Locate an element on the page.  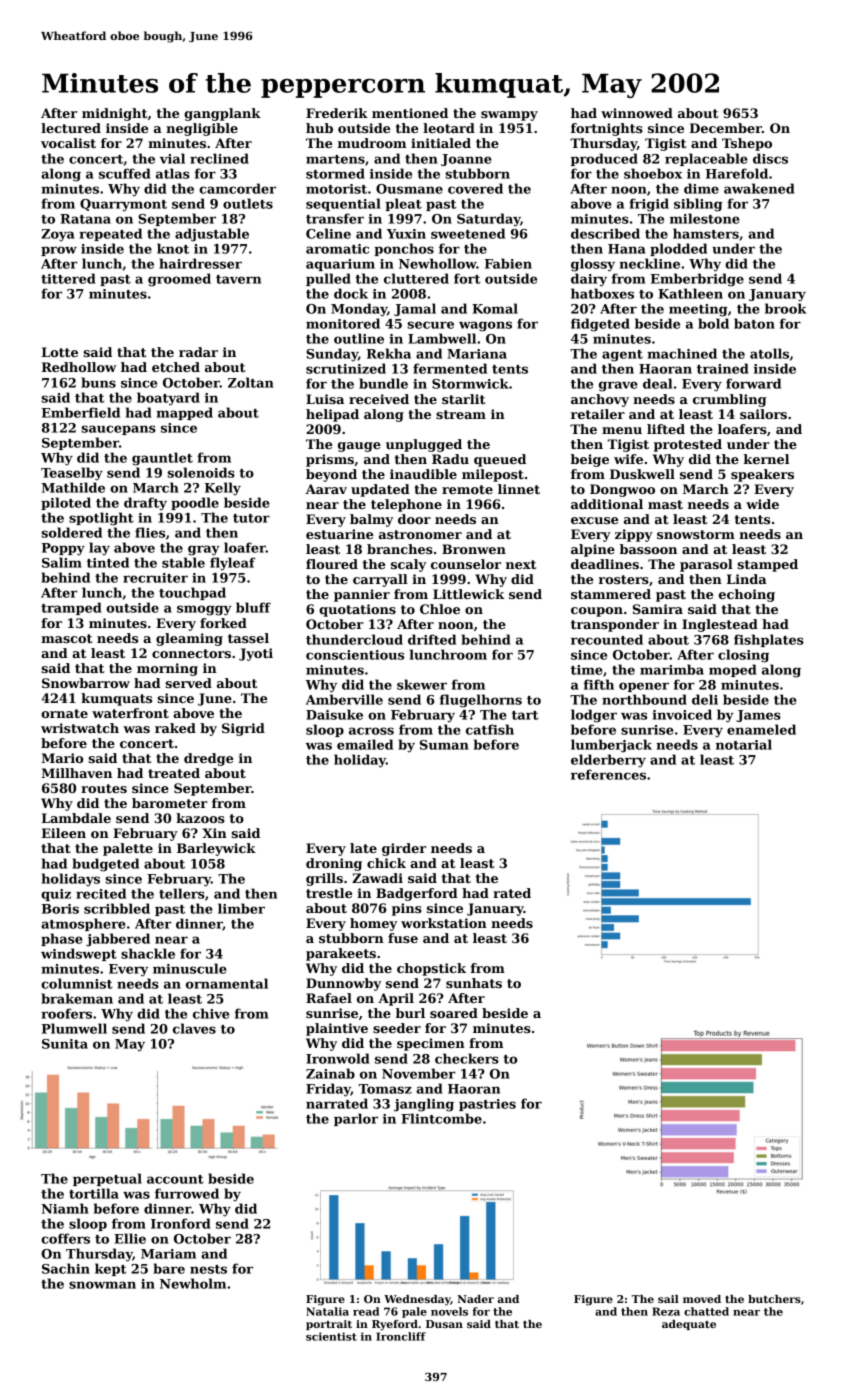
references is located at coordinates (608, 774).
